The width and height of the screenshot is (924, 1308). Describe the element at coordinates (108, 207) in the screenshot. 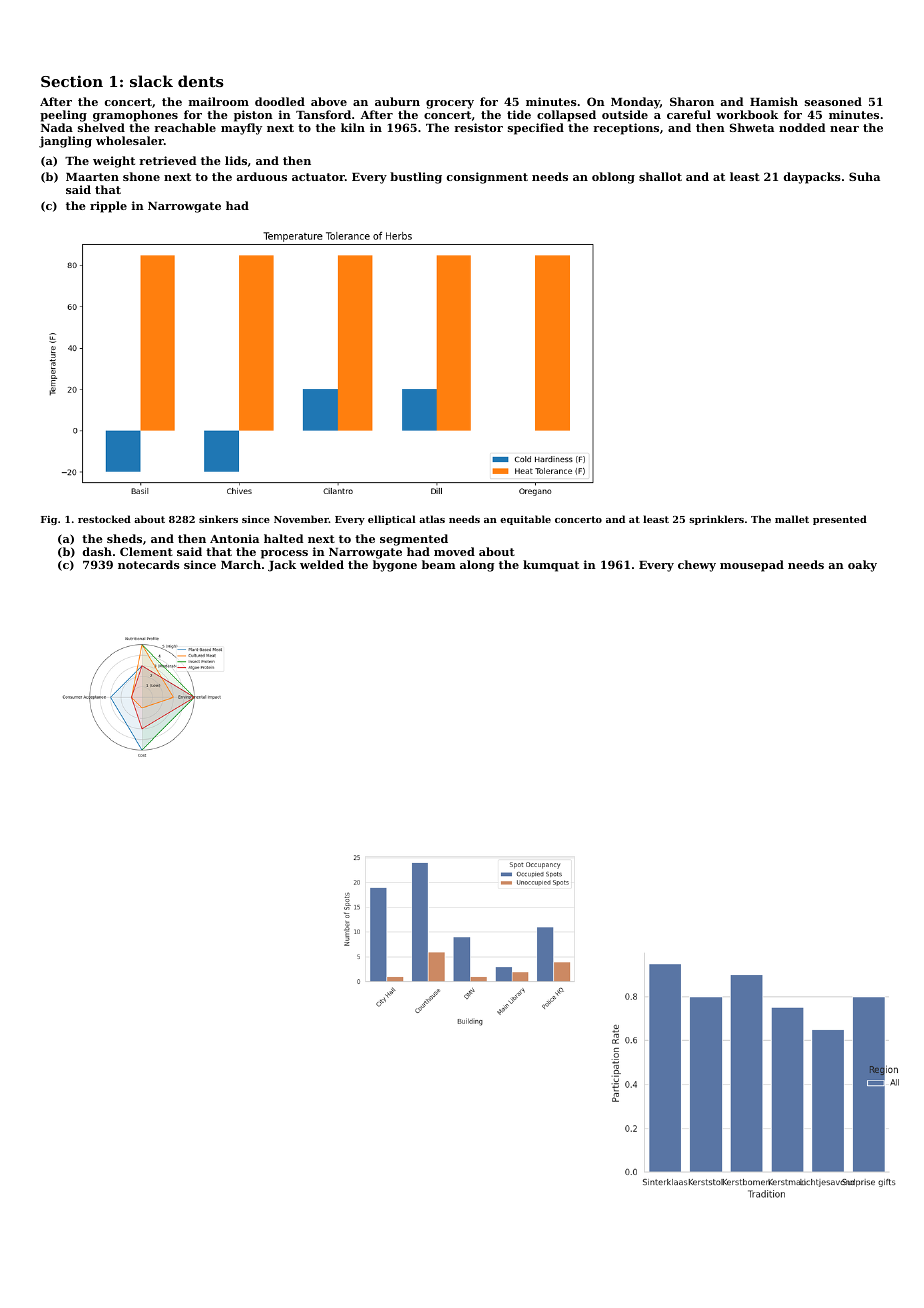

I see `ripple` at that location.
